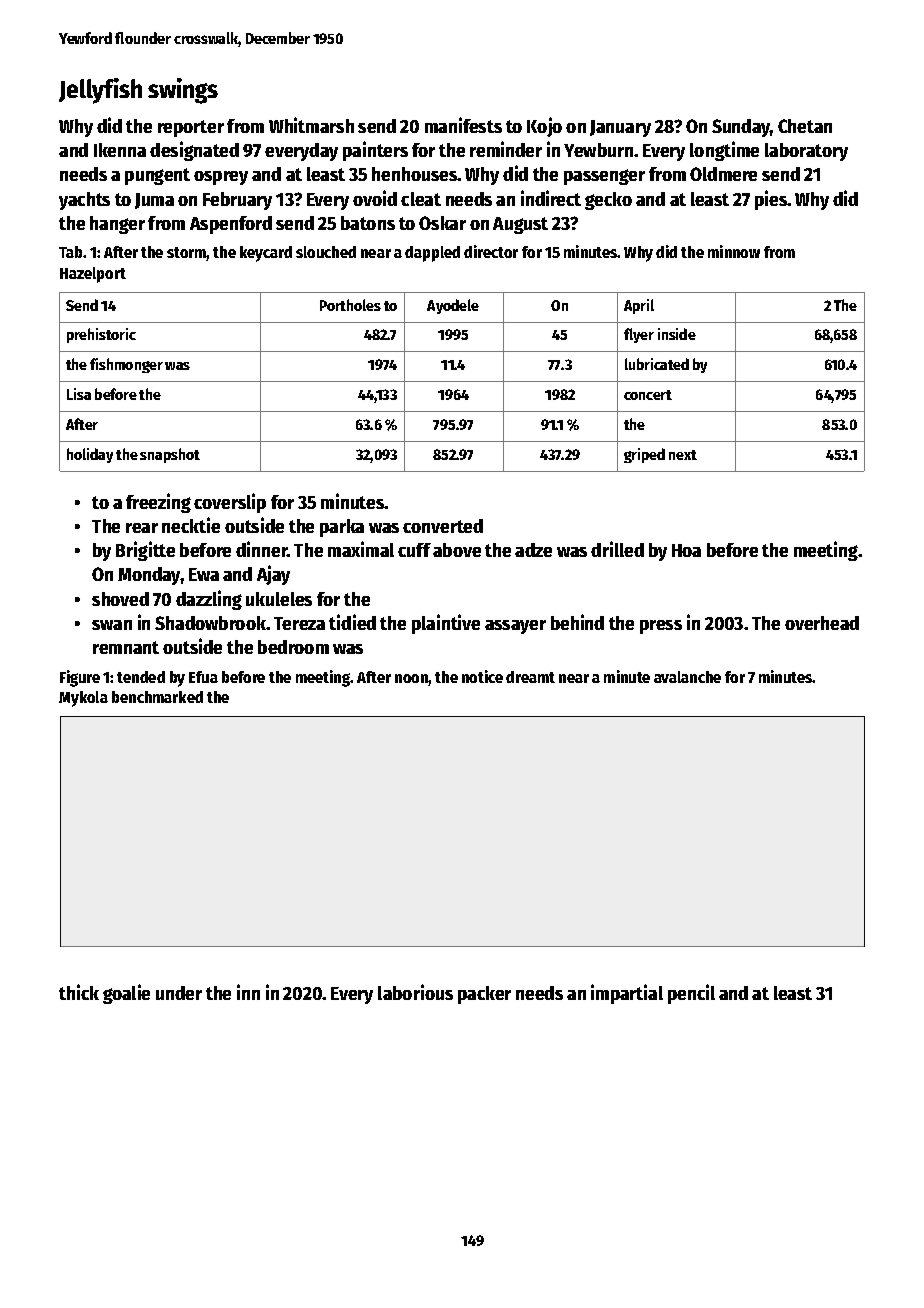  Describe the element at coordinates (412, 680) in the screenshot. I see `noon` at that location.
